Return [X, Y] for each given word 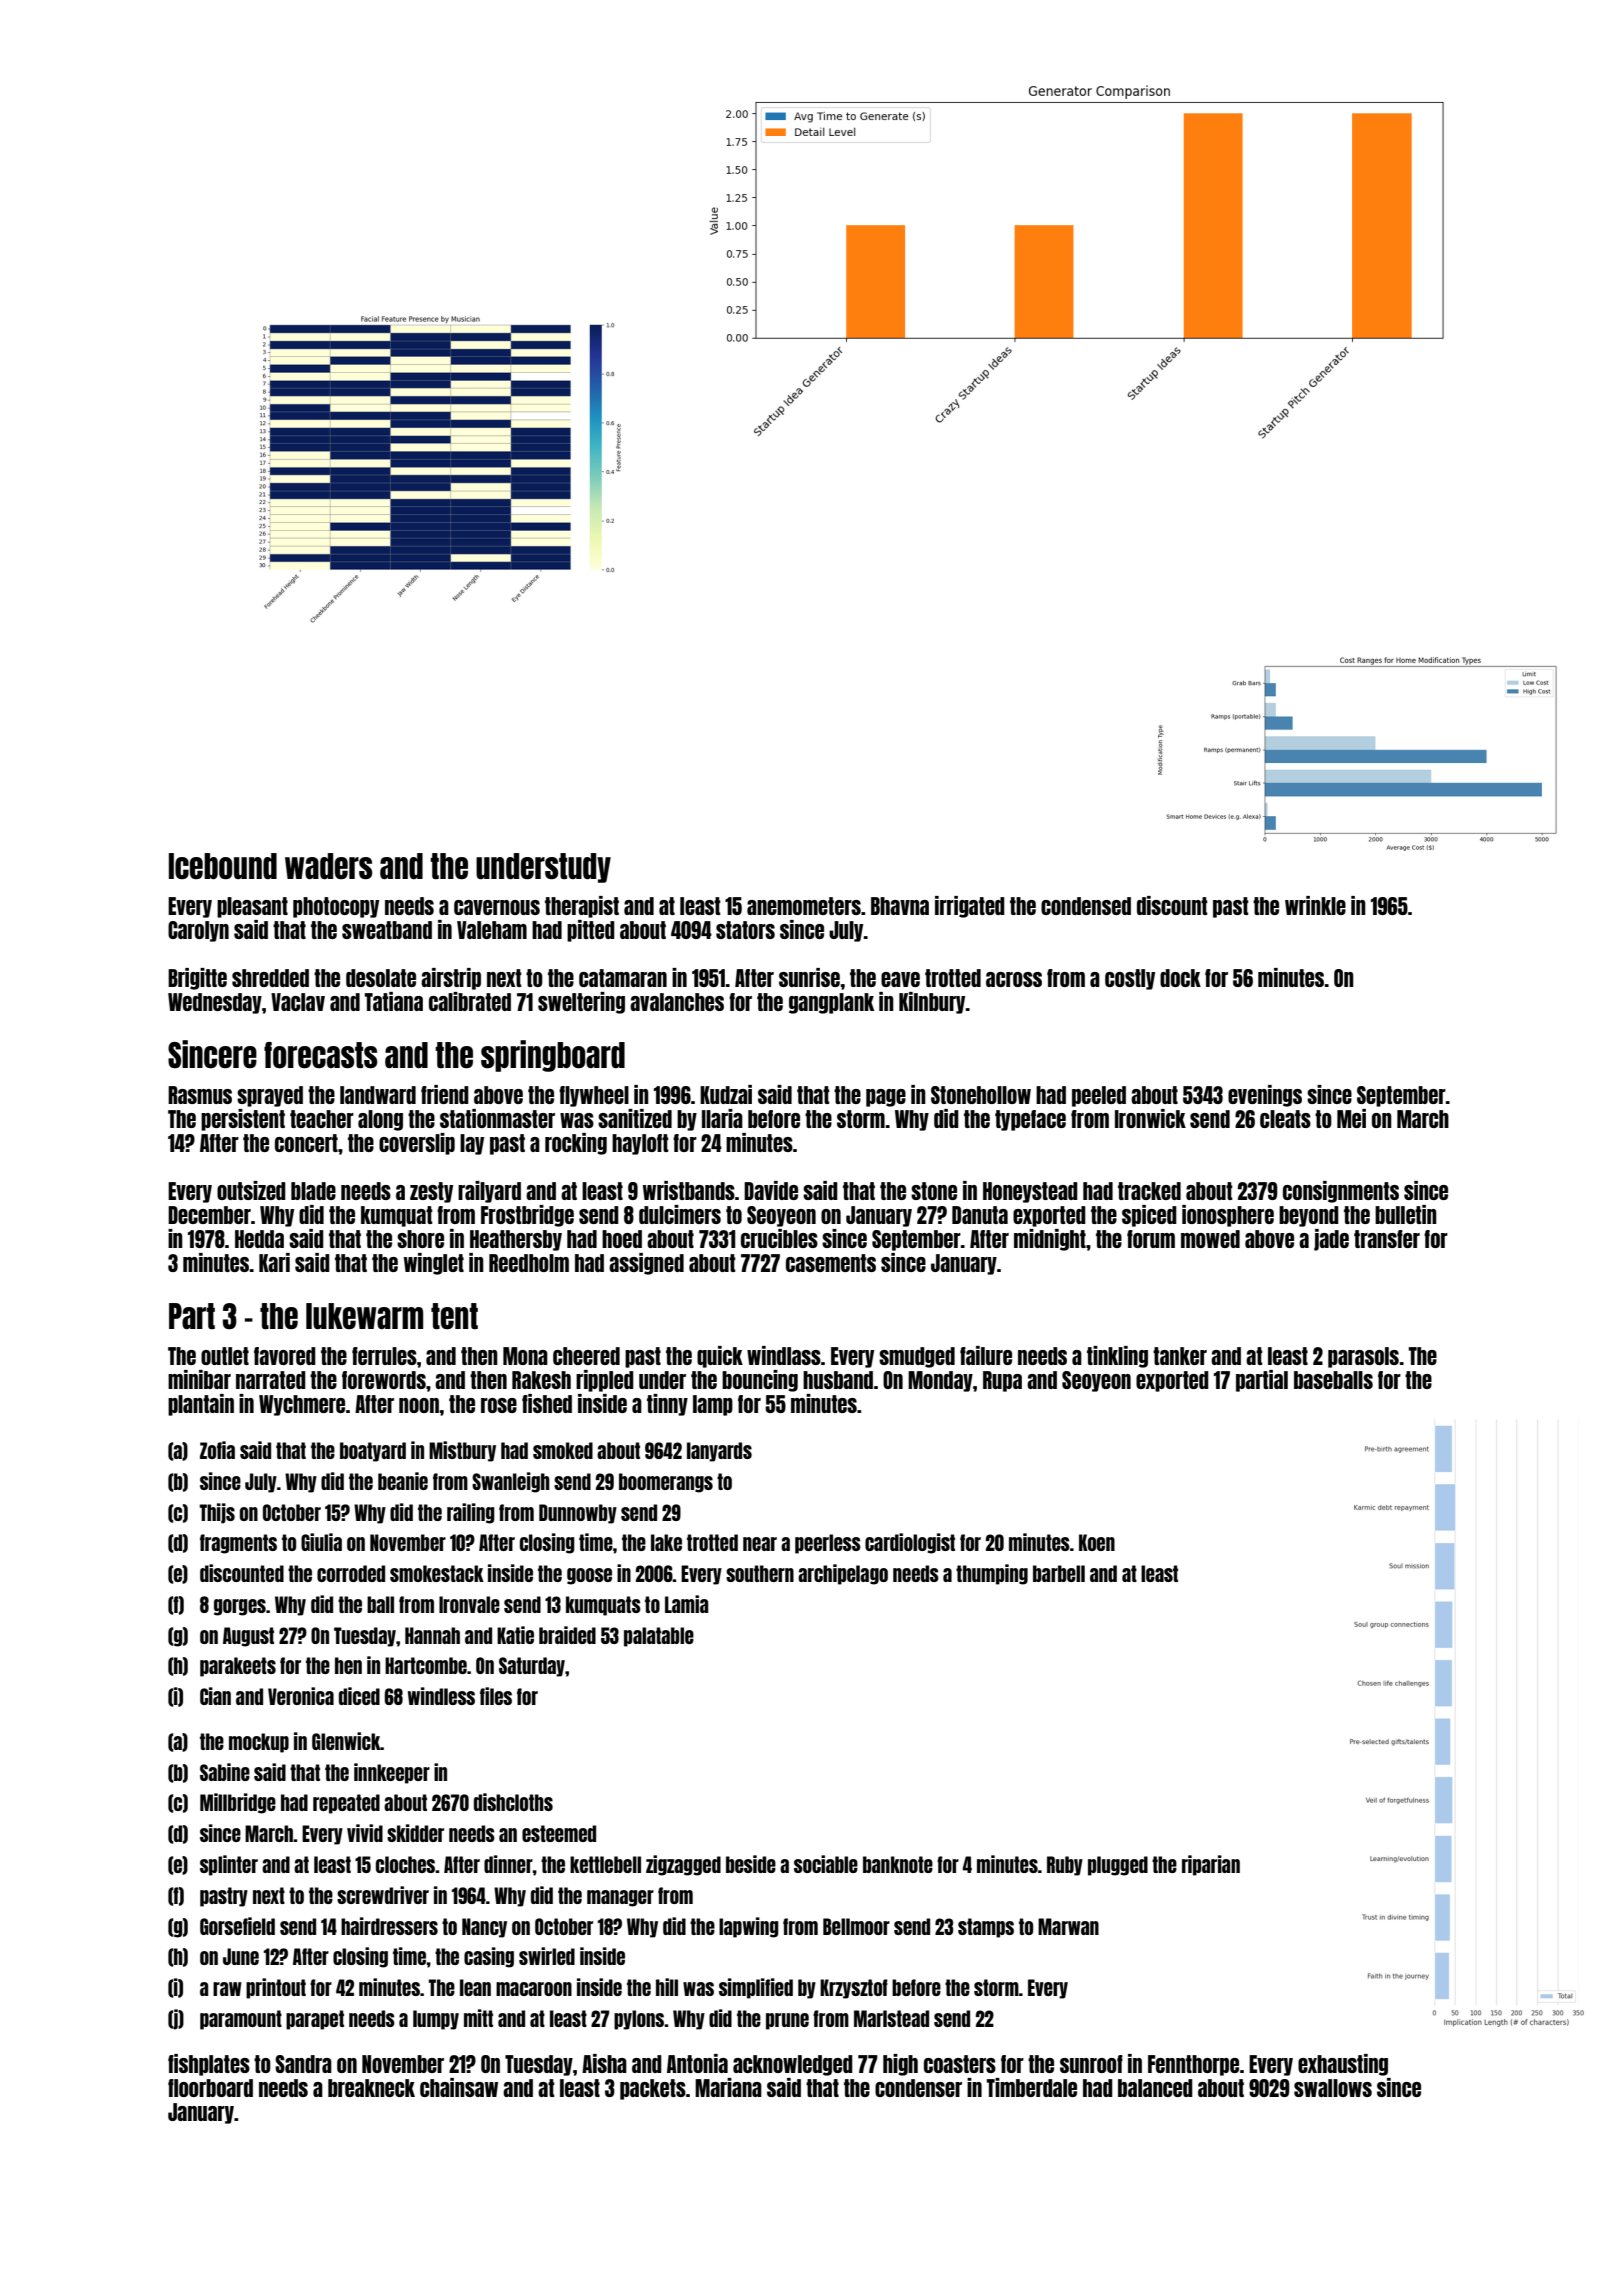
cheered [586, 1356]
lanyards [719, 1452]
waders [328, 866]
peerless [828, 1544]
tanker [1180, 1356]
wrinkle [1315, 905]
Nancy [484, 1928]
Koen [1097, 1542]
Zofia [217, 1450]
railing [471, 1513]
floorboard [210, 2088]
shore [420, 1239]
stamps [986, 1928]
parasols [1363, 1357]
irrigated [970, 907]
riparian [1211, 1865]
